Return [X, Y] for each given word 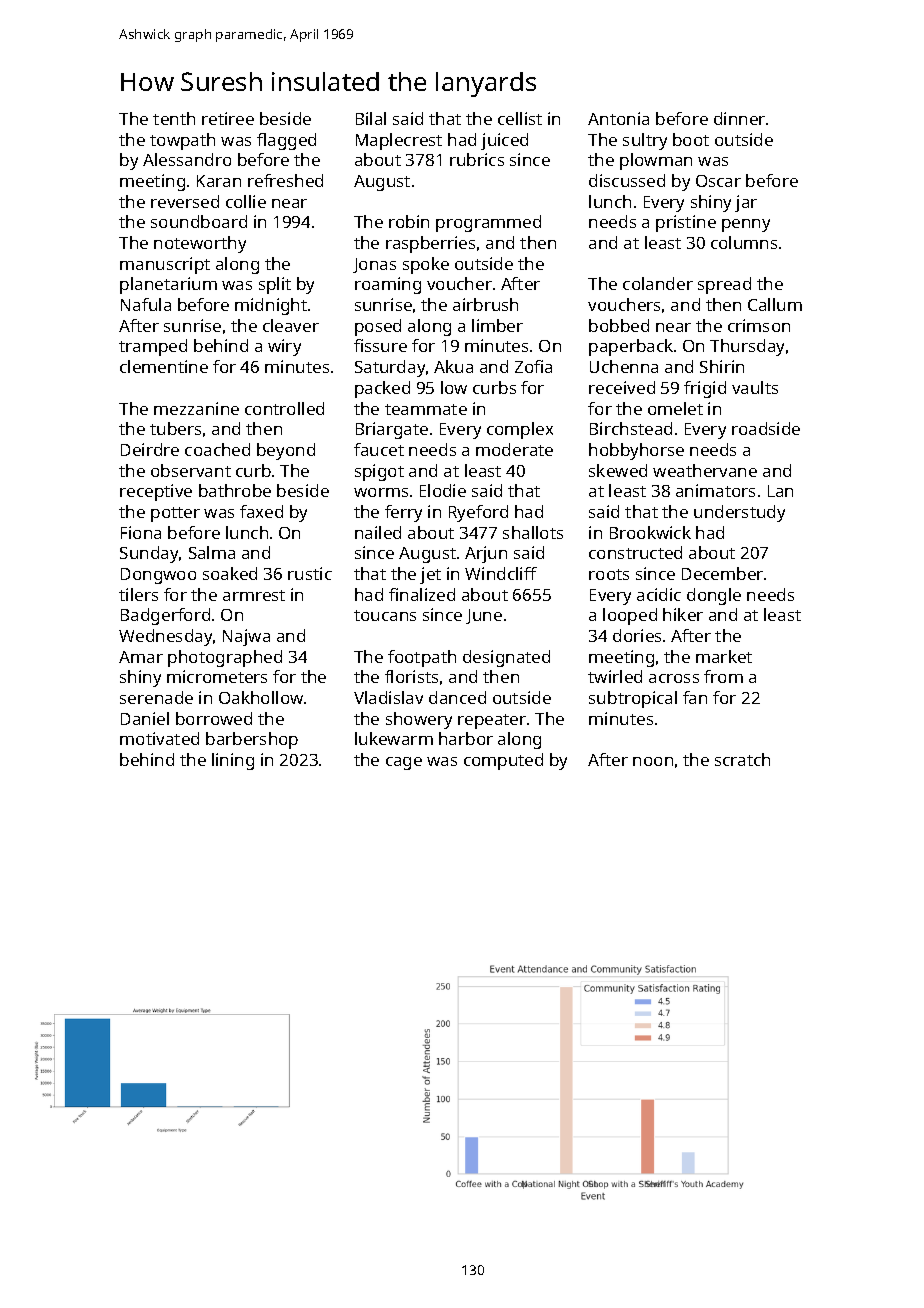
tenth [174, 118]
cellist [520, 118]
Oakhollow [261, 697]
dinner [739, 118]
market [724, 656]
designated [506, 658]
